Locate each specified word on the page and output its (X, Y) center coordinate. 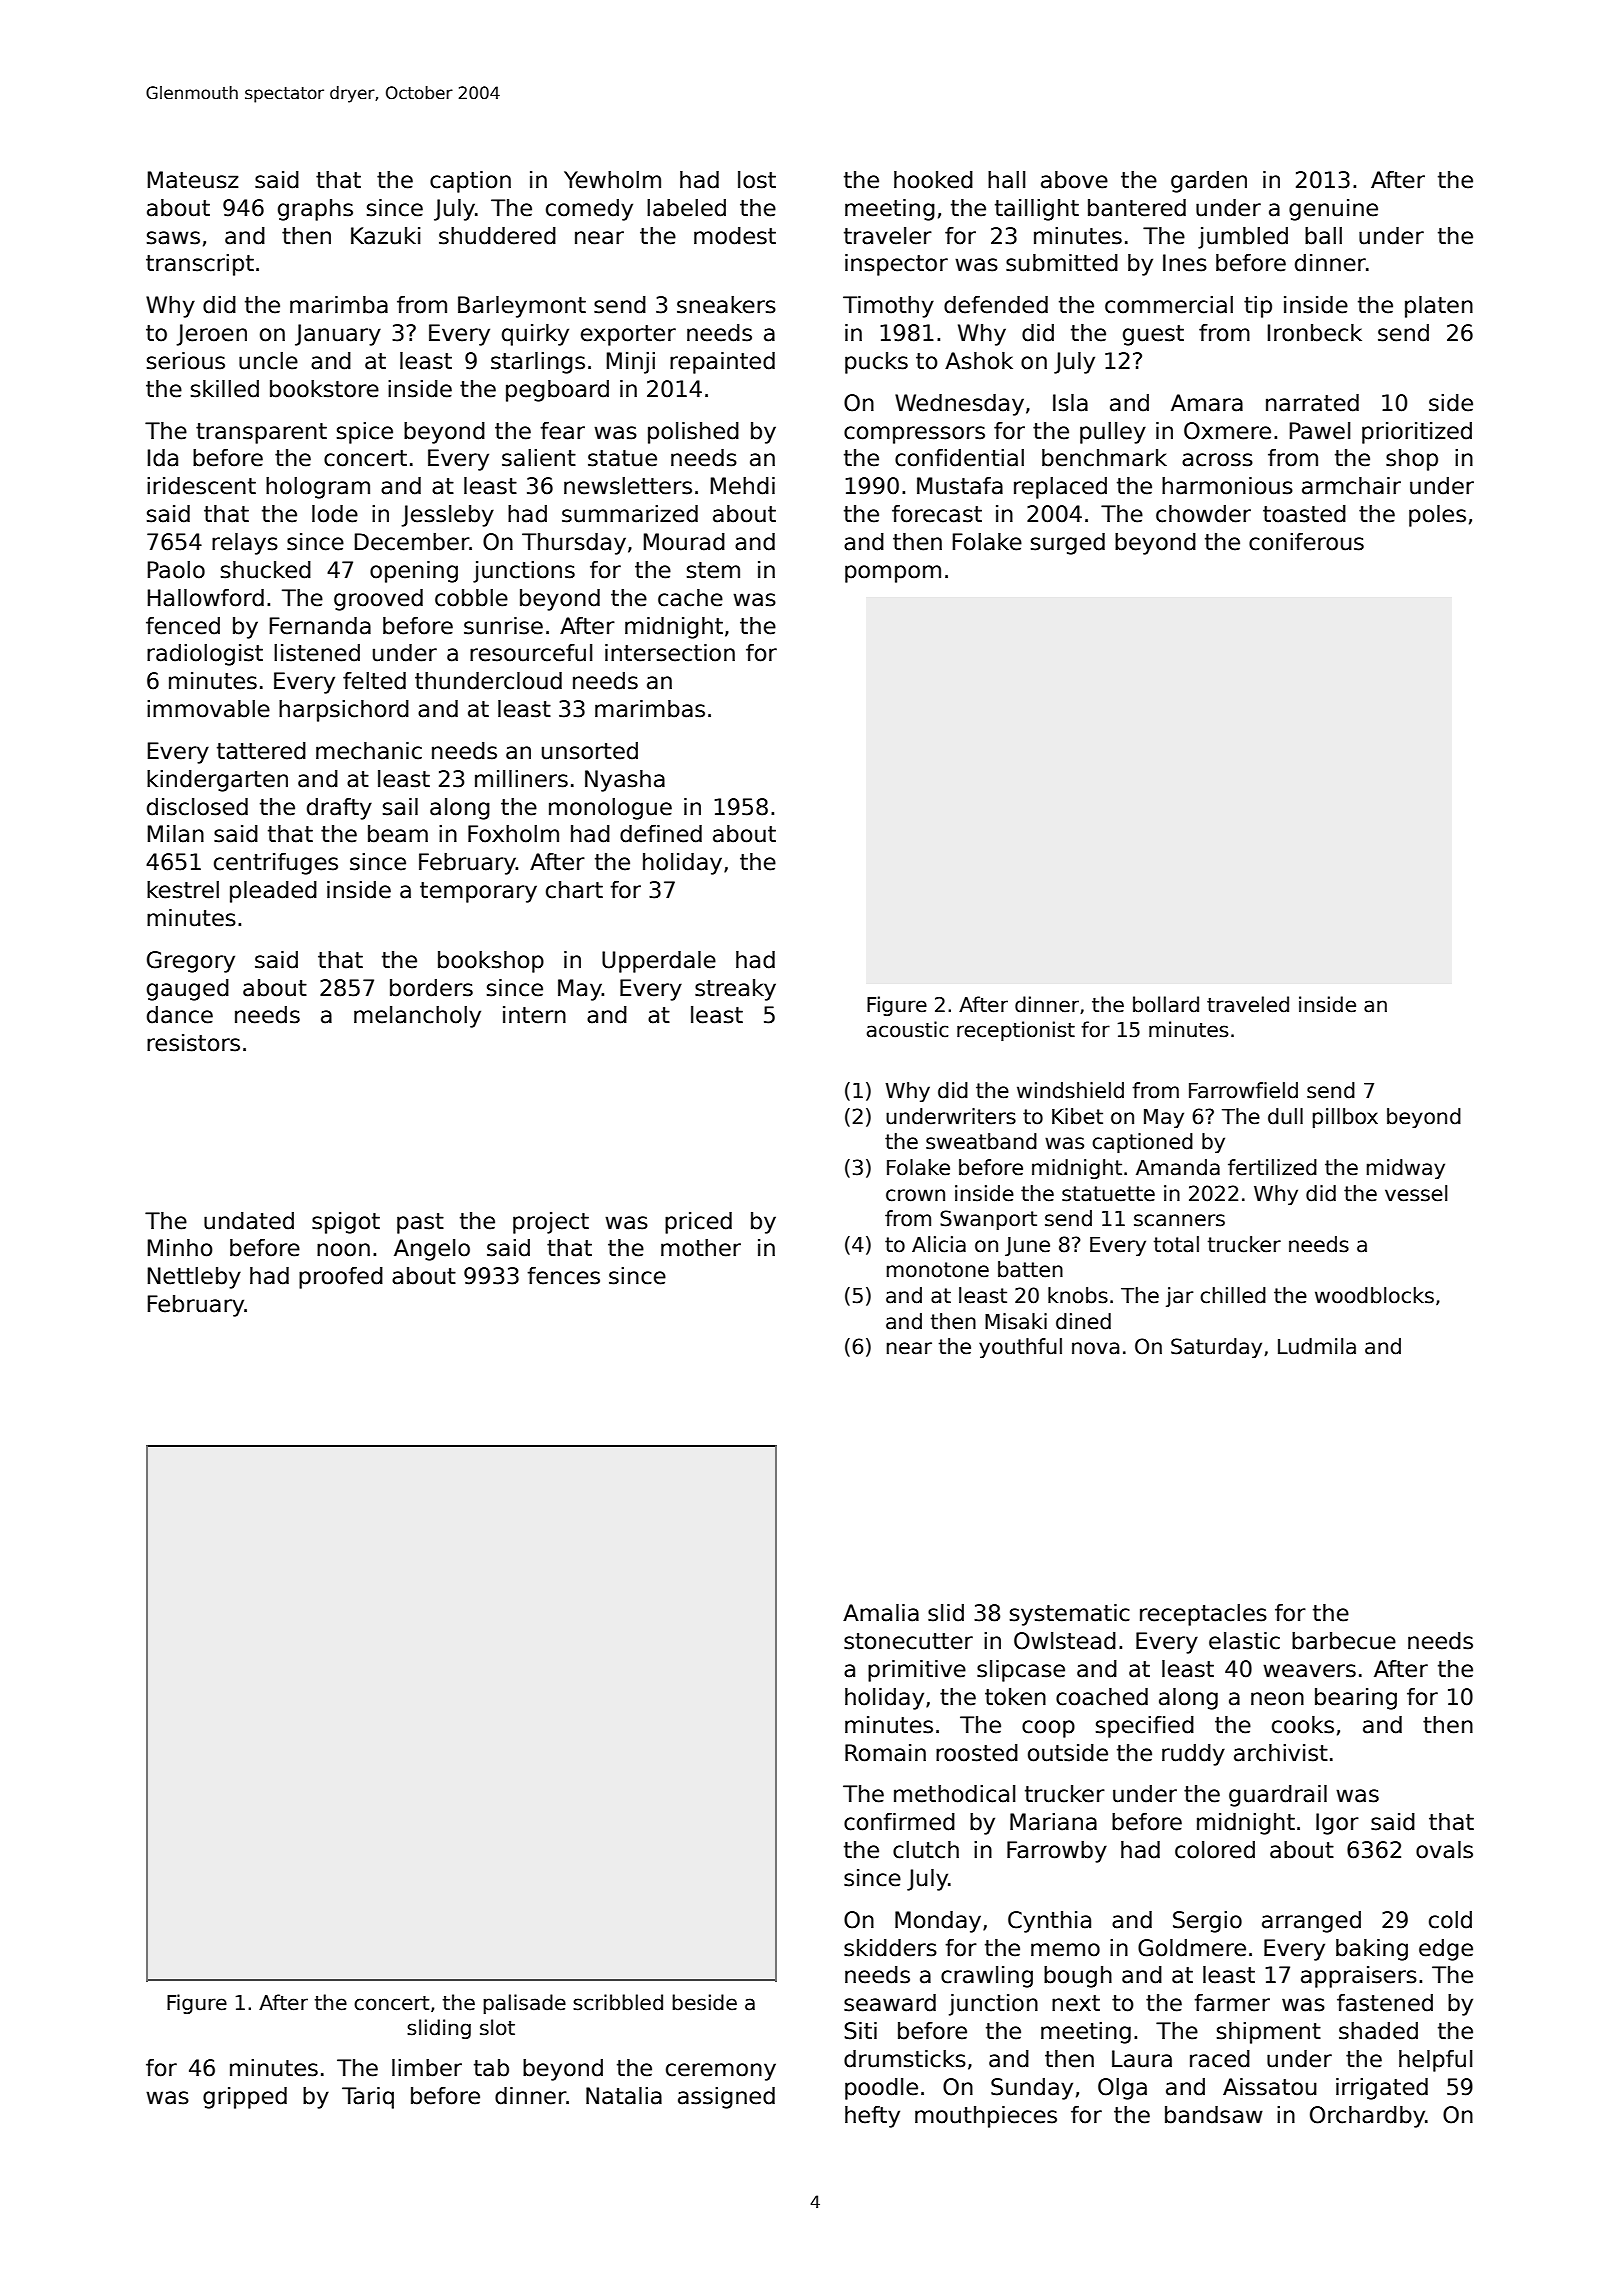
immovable (208, 709)
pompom (893, 574)
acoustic (908, 1029)
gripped (245, 2098)
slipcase (1021, 1671)
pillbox (1345, 1118)
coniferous (1306, 542)
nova (1095, 1348)
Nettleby (194, 1278)
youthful (1020, 1348)
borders (431, 988)
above (1074, 180)
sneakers (726, 305)
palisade (524, 2004)
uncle (268, 361)
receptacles (1203, 1615)
